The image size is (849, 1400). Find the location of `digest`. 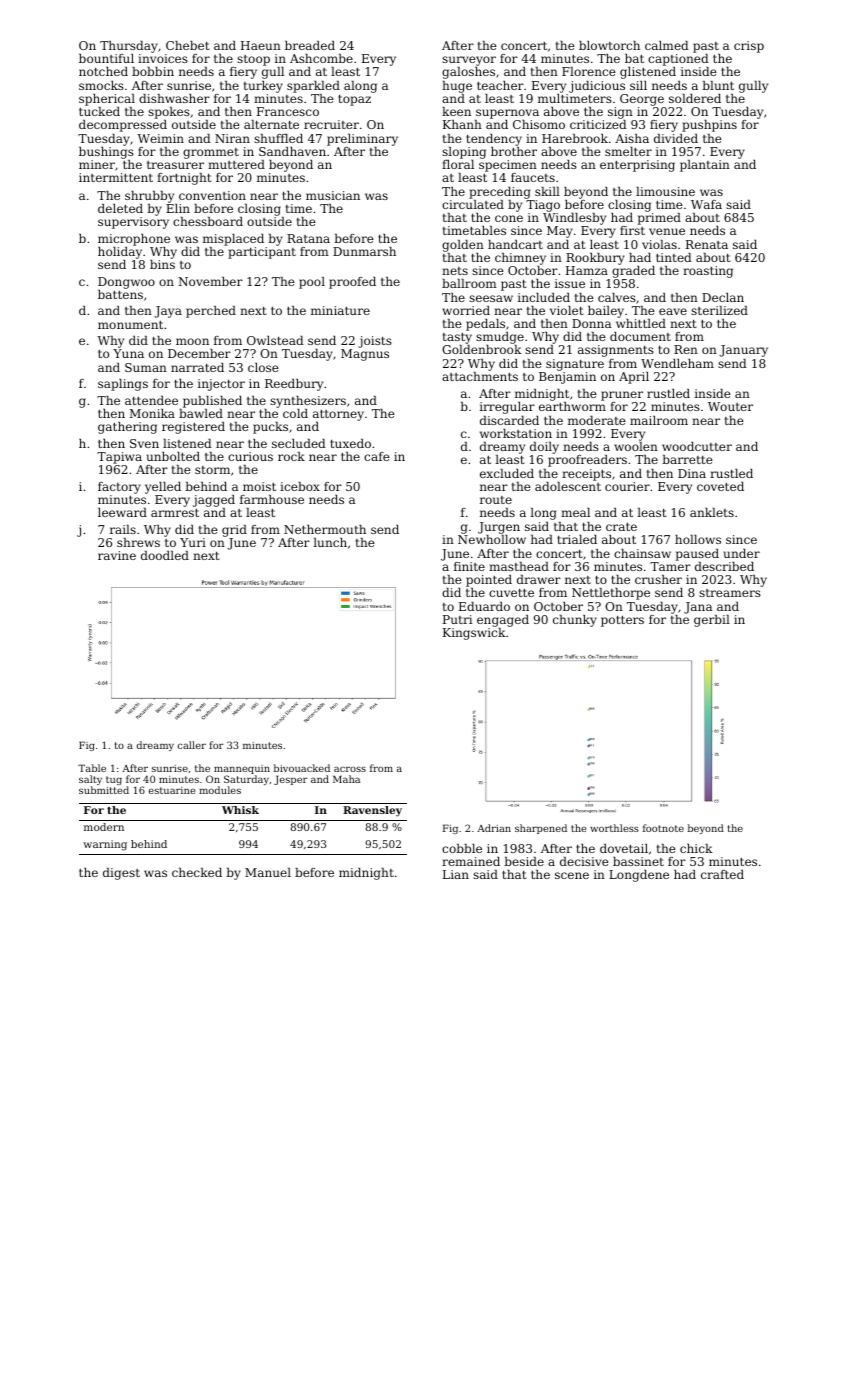

digest is located at coordinates (121, 874).
